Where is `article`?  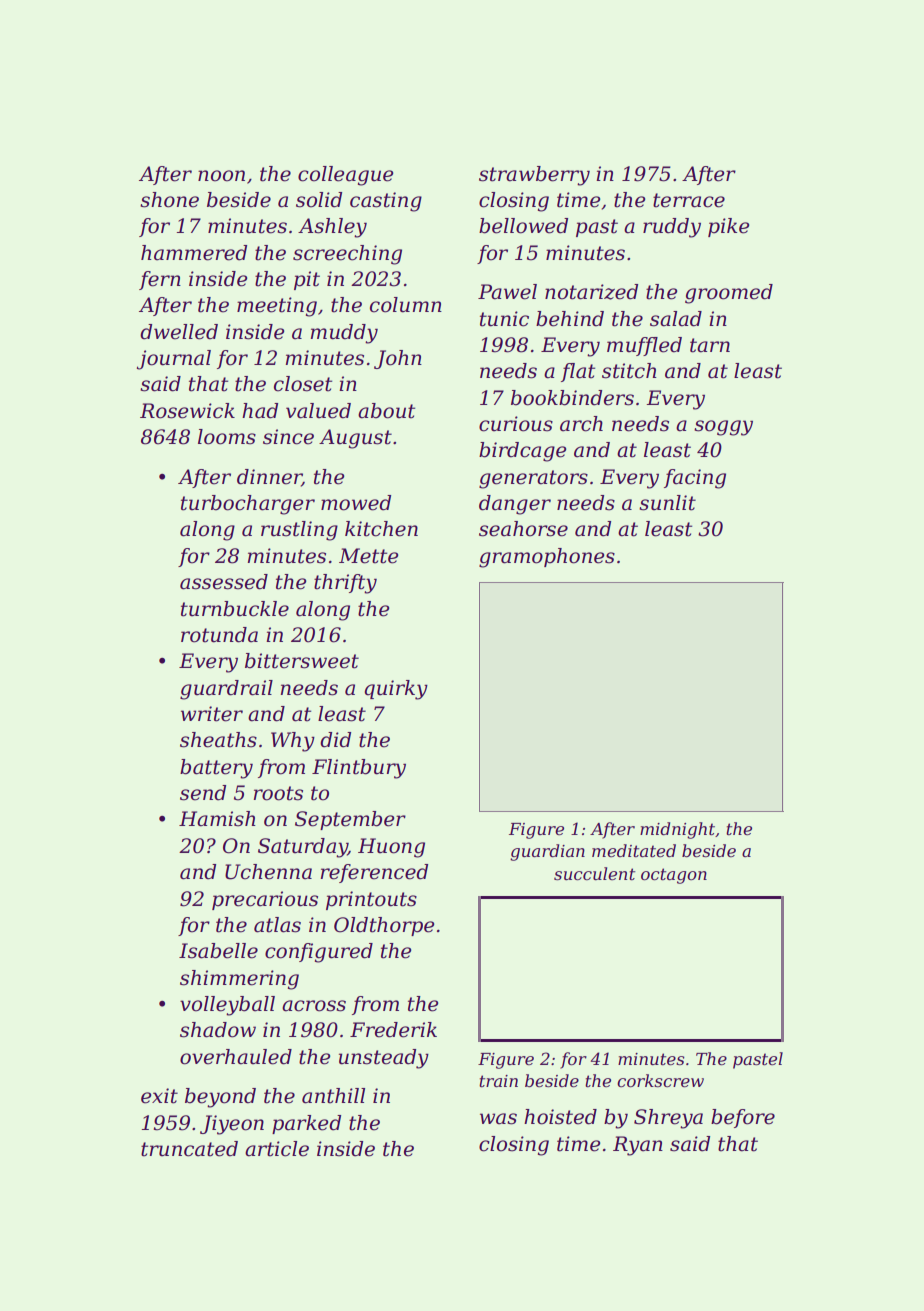 article is located at coordinates (277, 1149).
